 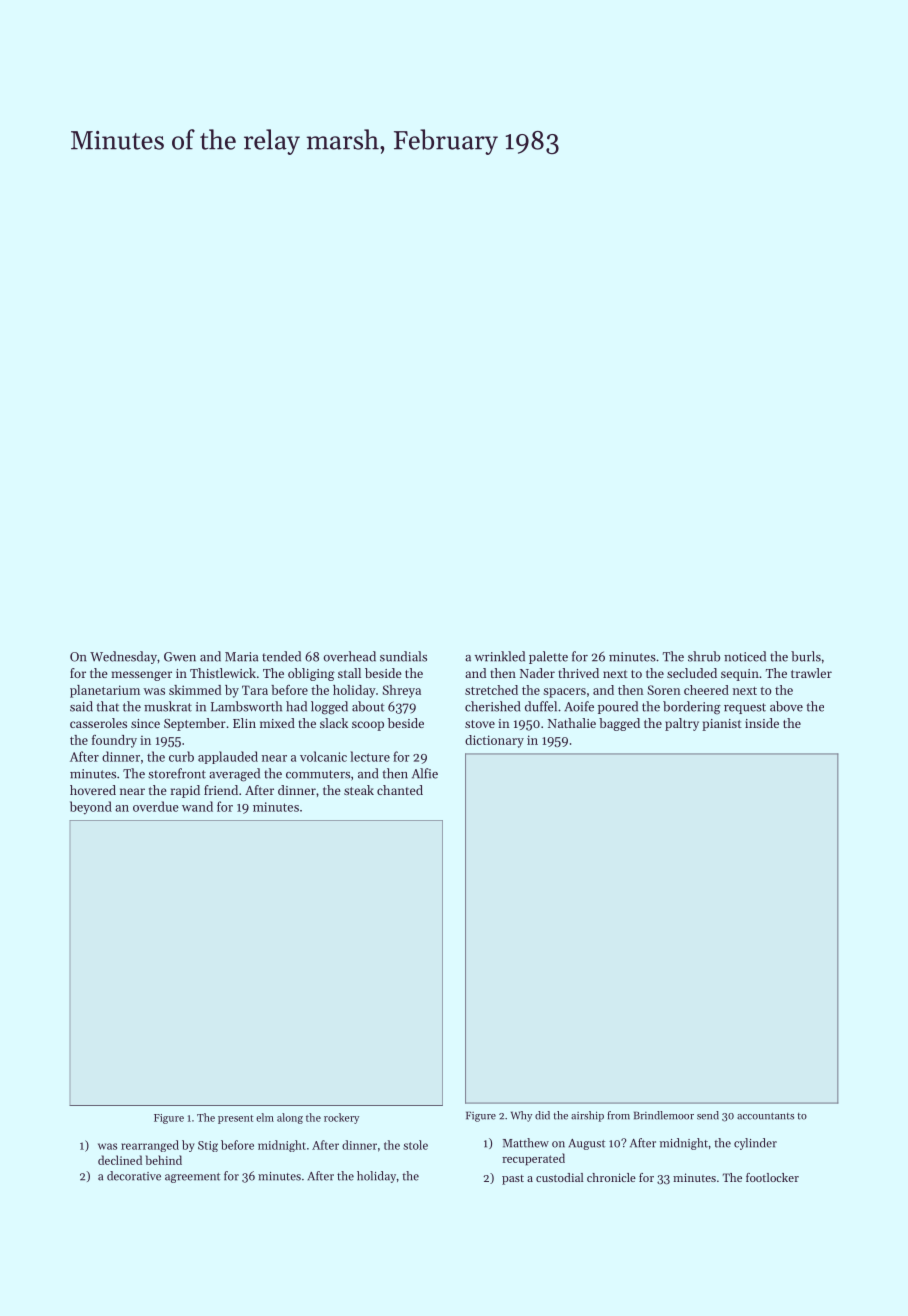 What do you see at coordinates (762, 723) in the screenshot?
I see `inside` at bounding box center [762, 723].
